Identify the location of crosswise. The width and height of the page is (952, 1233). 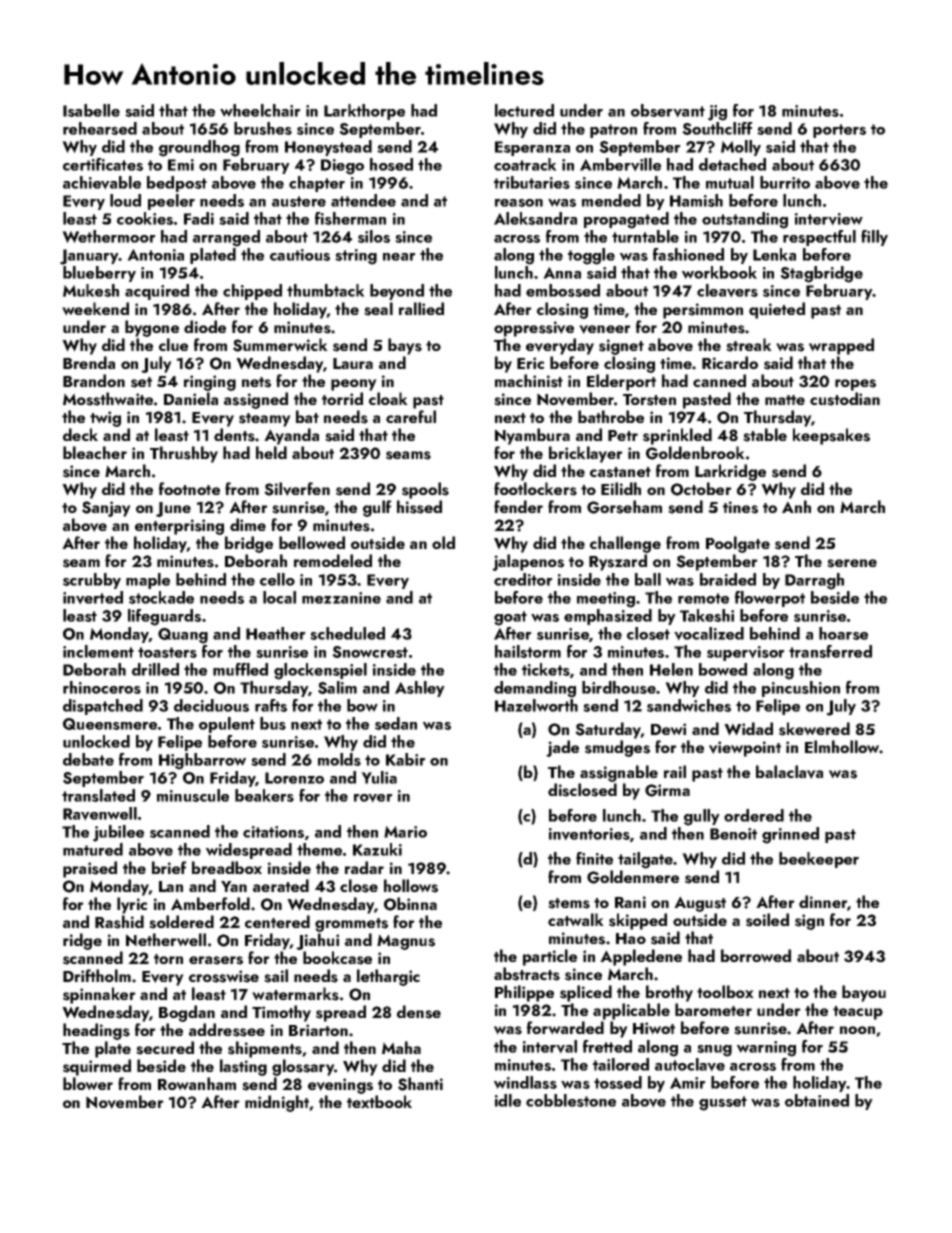
(224, 976).
